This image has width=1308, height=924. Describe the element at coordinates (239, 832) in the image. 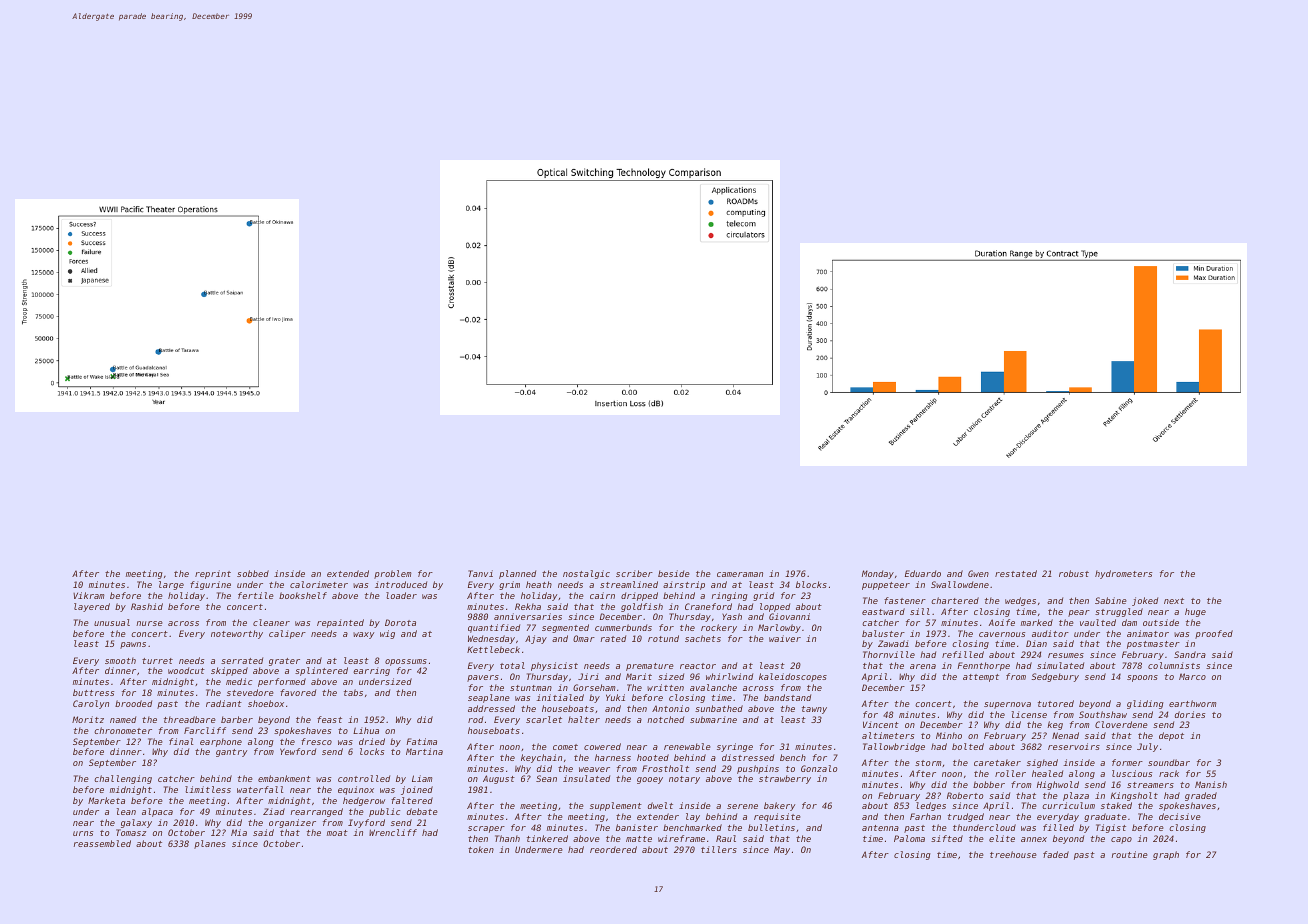

I see `Mia` at that location.
